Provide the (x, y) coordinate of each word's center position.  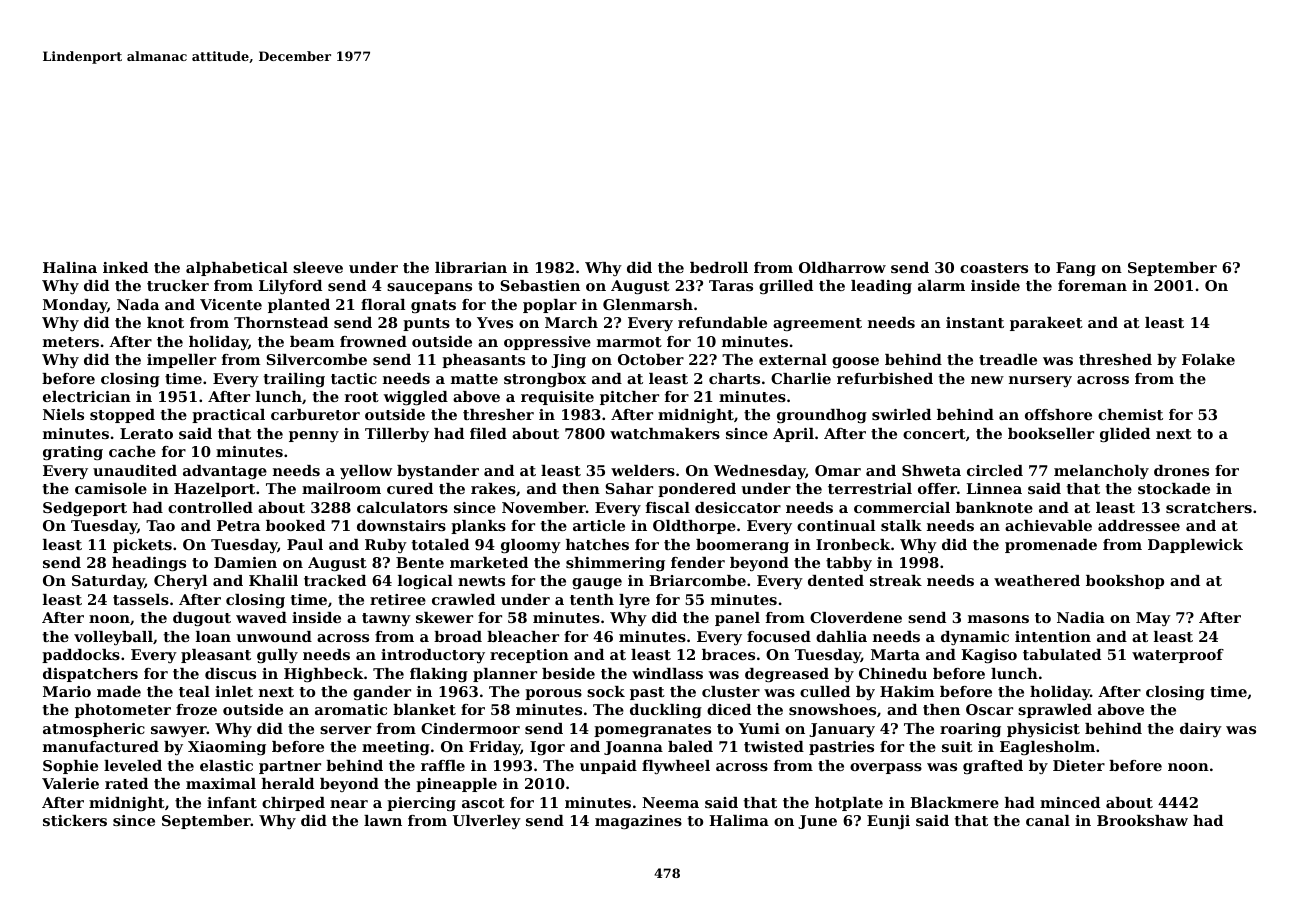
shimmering (615, 564)
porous (553, 694)
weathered (1037, 580)
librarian (471, 267)
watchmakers (665, 433)
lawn (383, 820)
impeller (181, 361)
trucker (178, 285)
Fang (1076, 269)
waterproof (1178, 656)
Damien (245, 562)
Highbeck (323, 675)
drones (1181, 470)
